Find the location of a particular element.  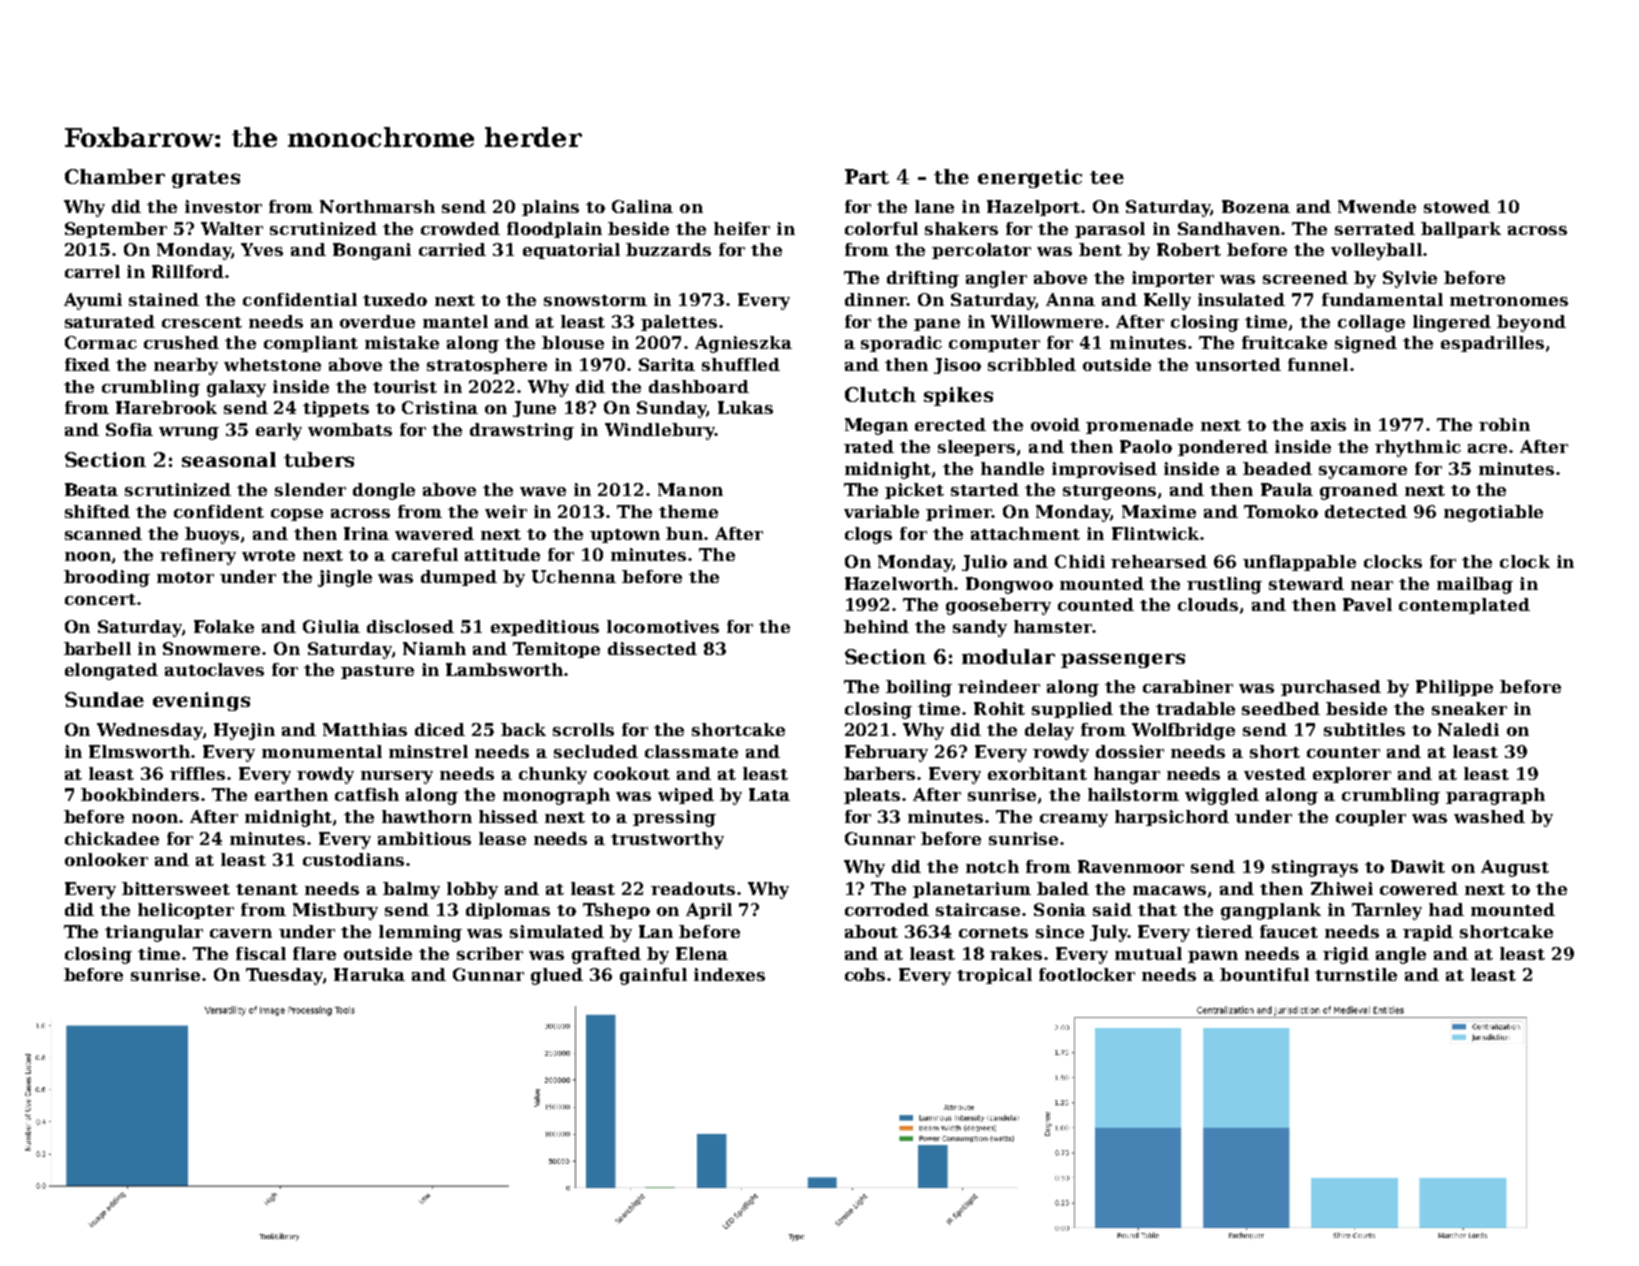

computer is located at coordinates (994, 345).
